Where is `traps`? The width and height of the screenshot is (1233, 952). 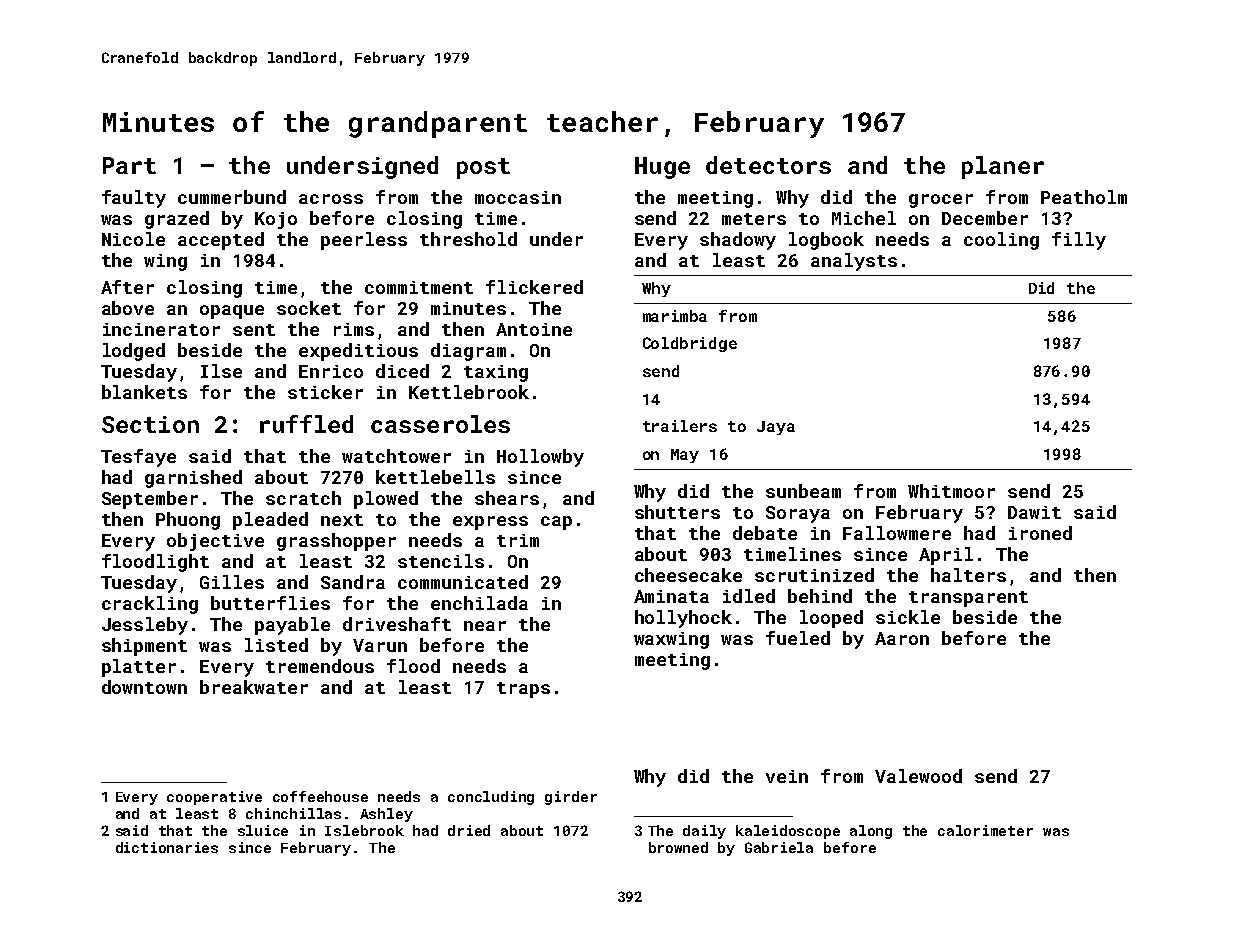 traps is located at coordinates (523, 690).
